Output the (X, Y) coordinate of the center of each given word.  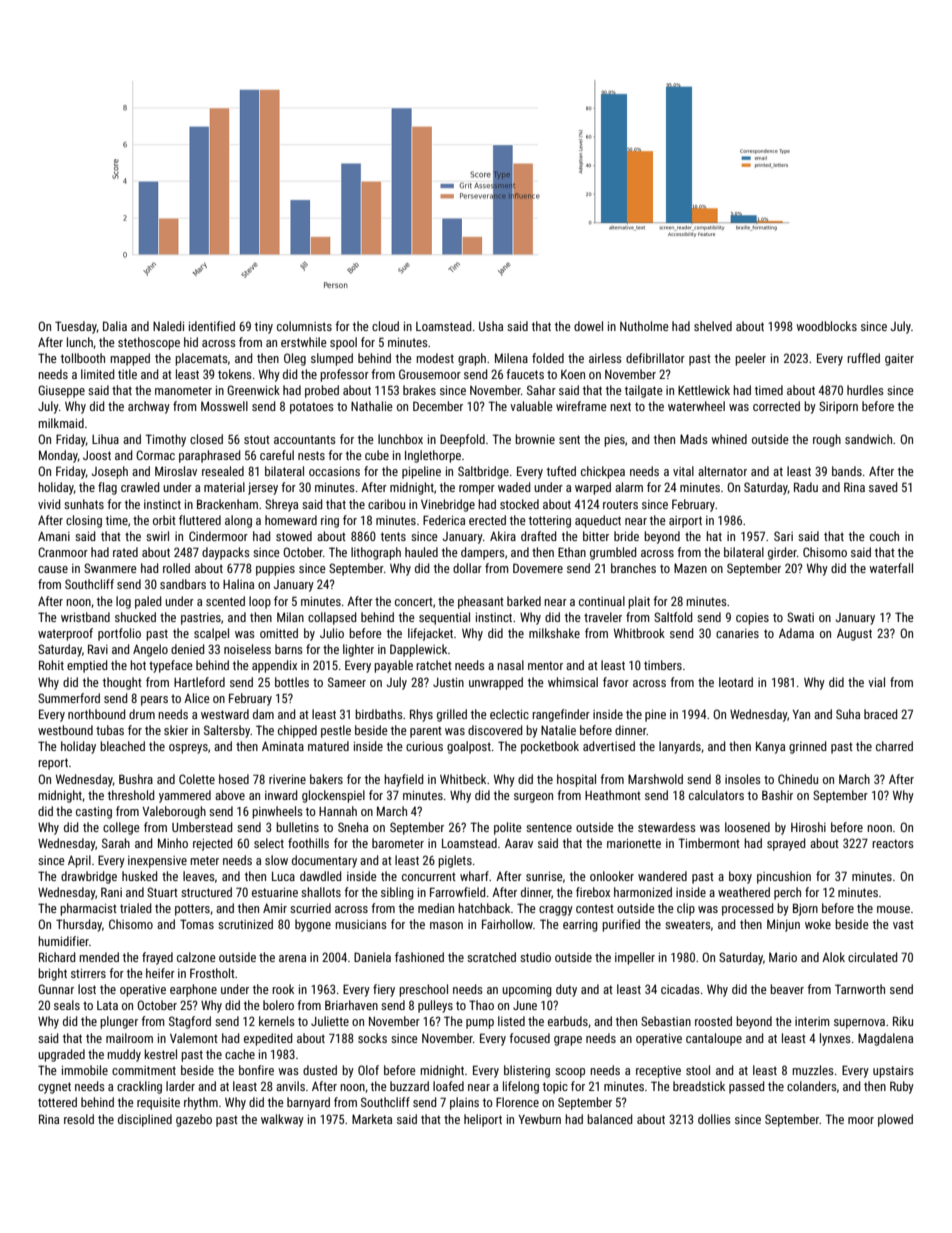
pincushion (784, 877)
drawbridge (89, 877)
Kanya (770, 748)
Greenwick (253, 390)
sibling (397, 893)
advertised (609, 746)
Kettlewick (704, 390)
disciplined (145, 1120)
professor (344, 375)
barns (289, 649)
